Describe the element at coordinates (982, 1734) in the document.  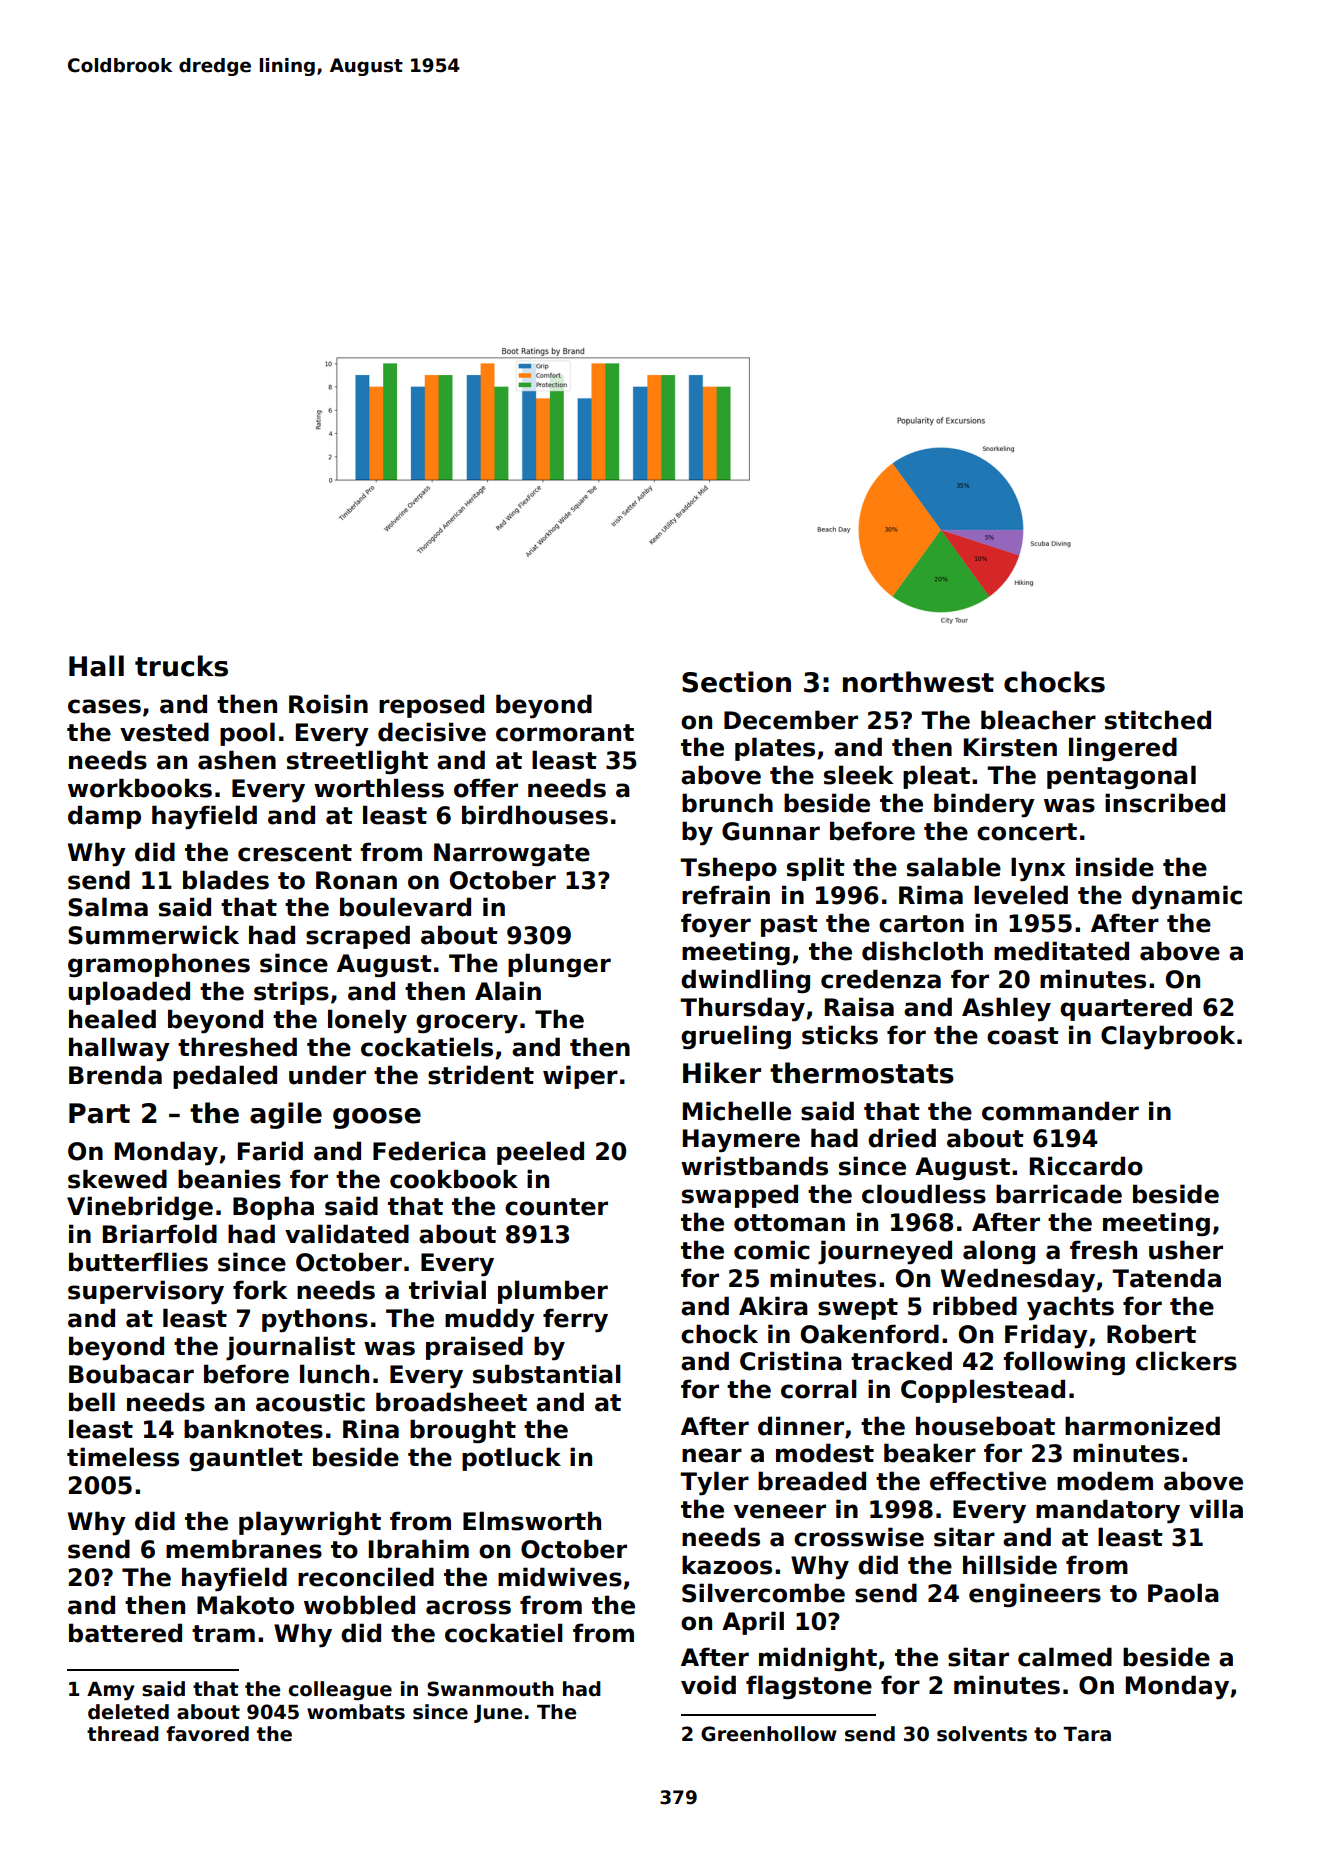
I see `solvents` at that location.
